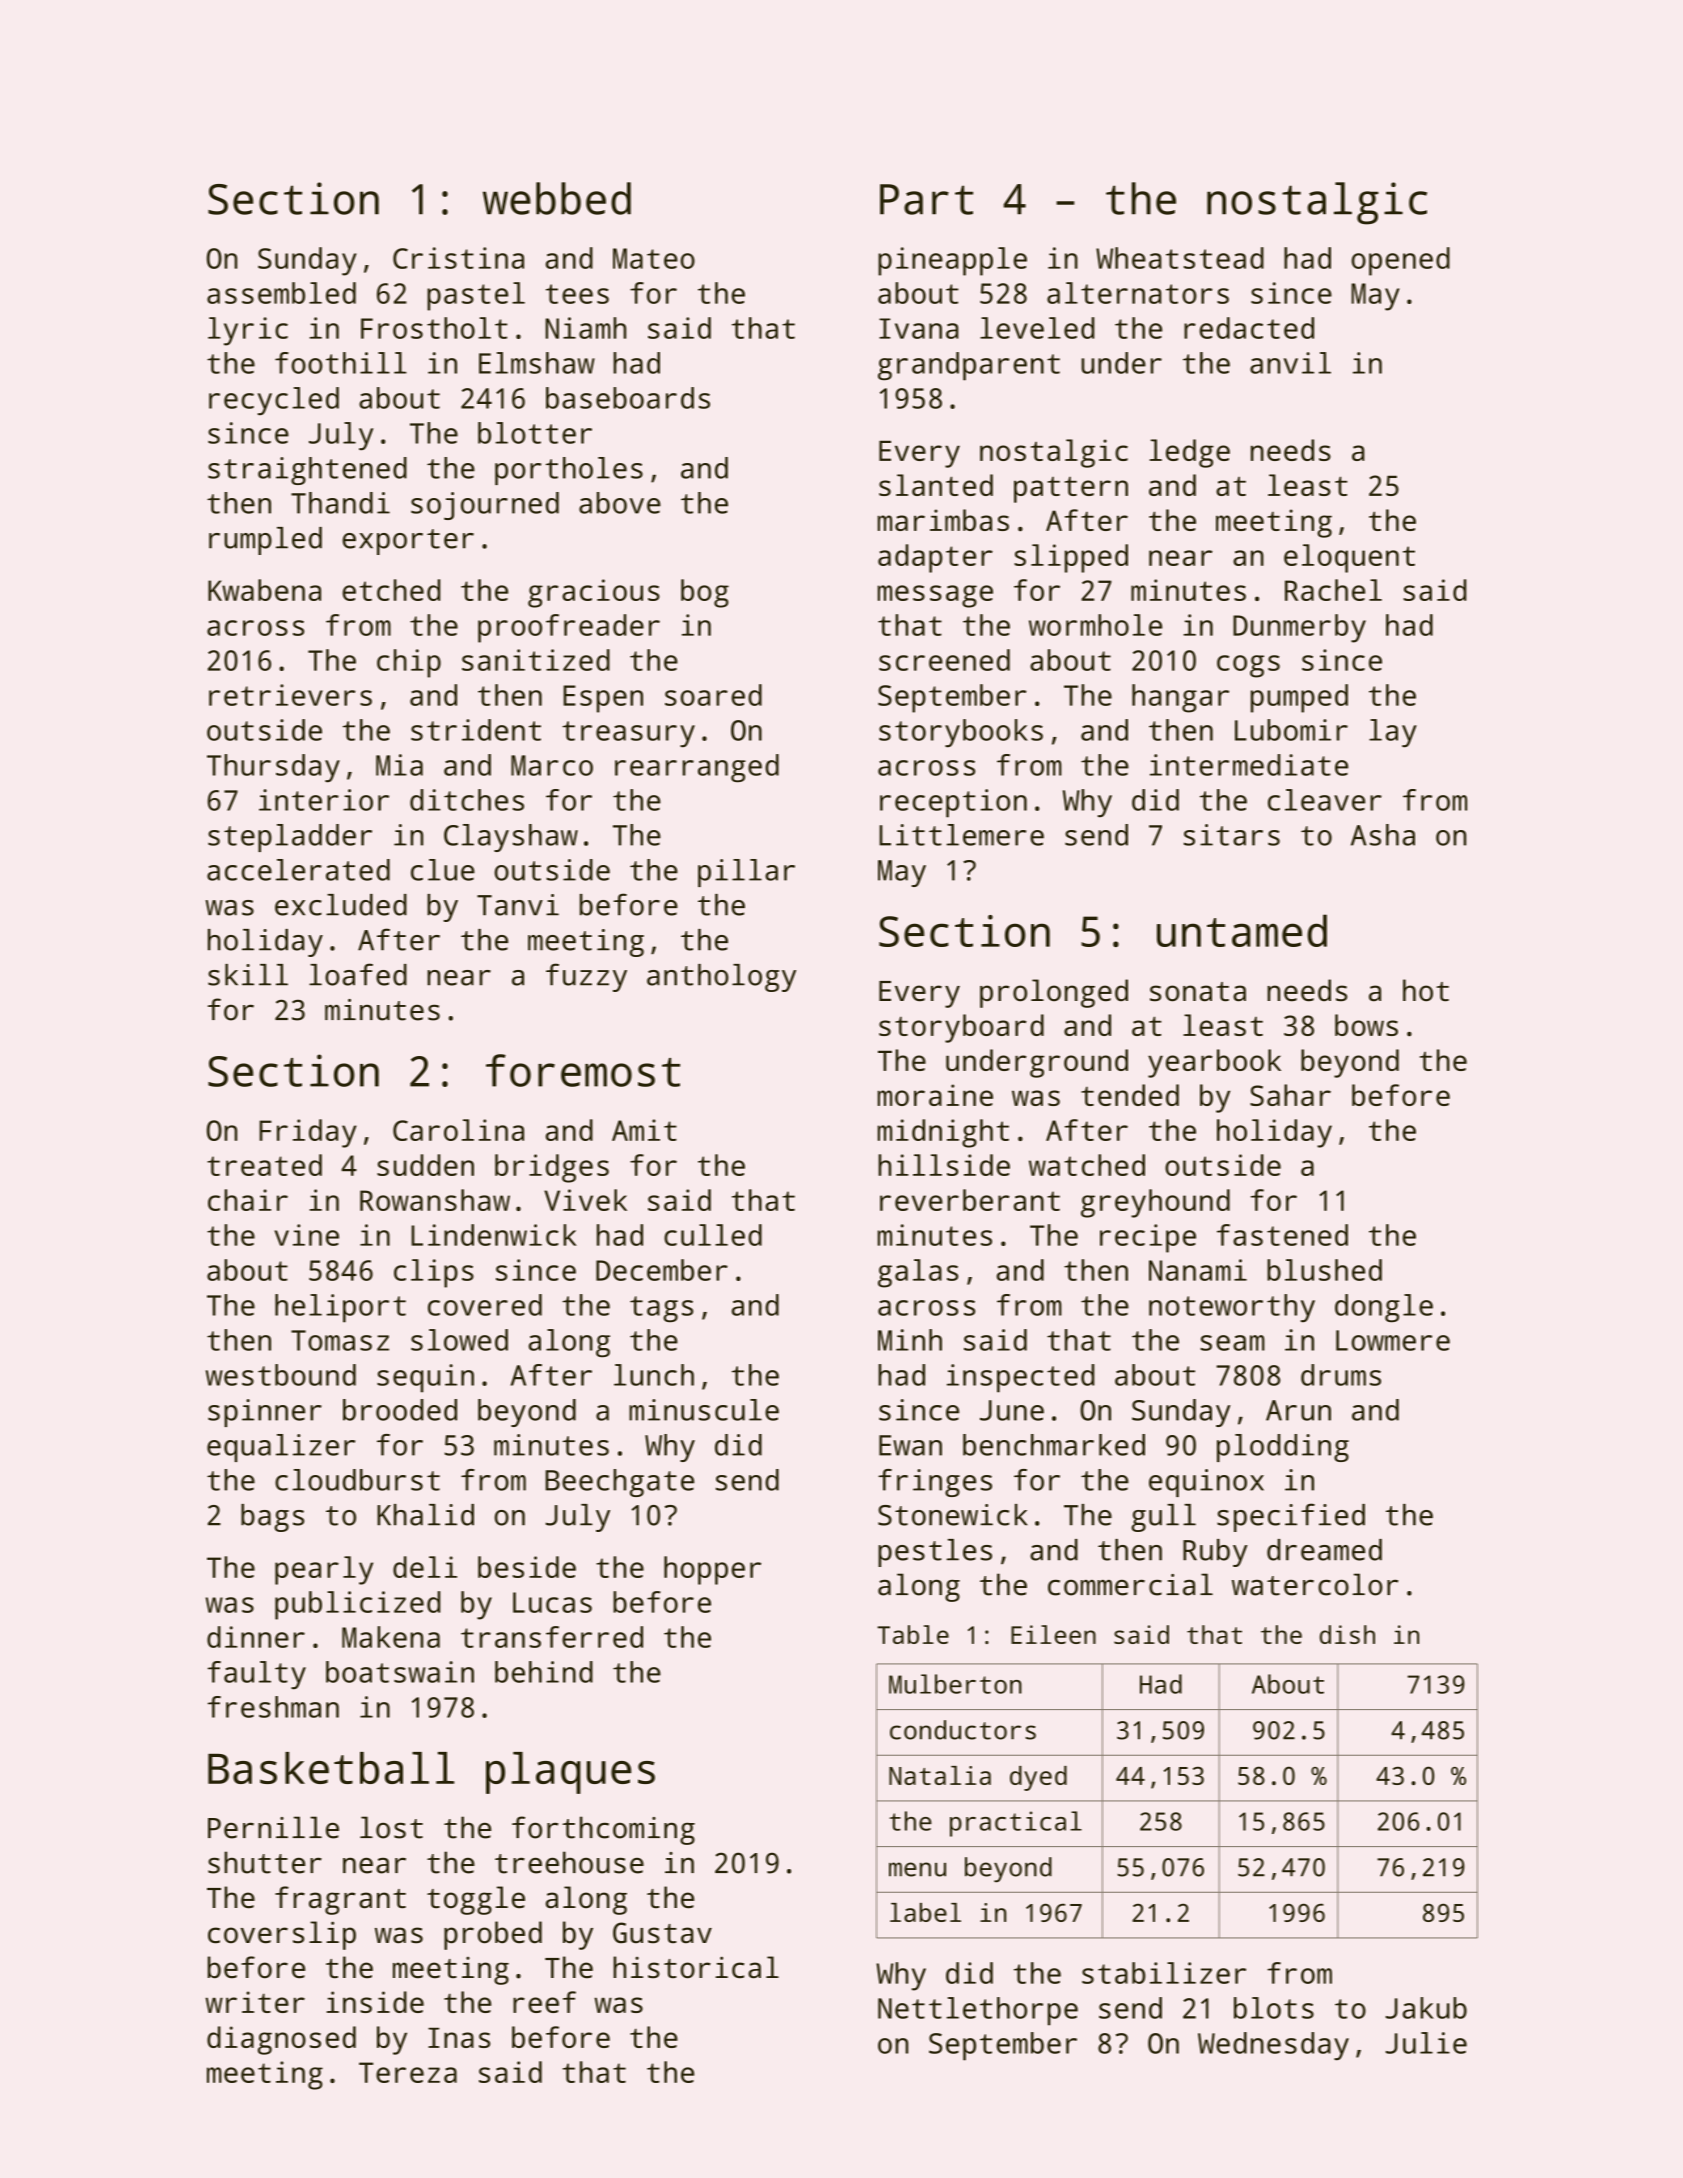 The width and height of the screenshot is (1683, 2178). What do you see at coordinates (961, 1028) in the screenshot?
I see `storyboard` at bounding box center [961, 1028].
